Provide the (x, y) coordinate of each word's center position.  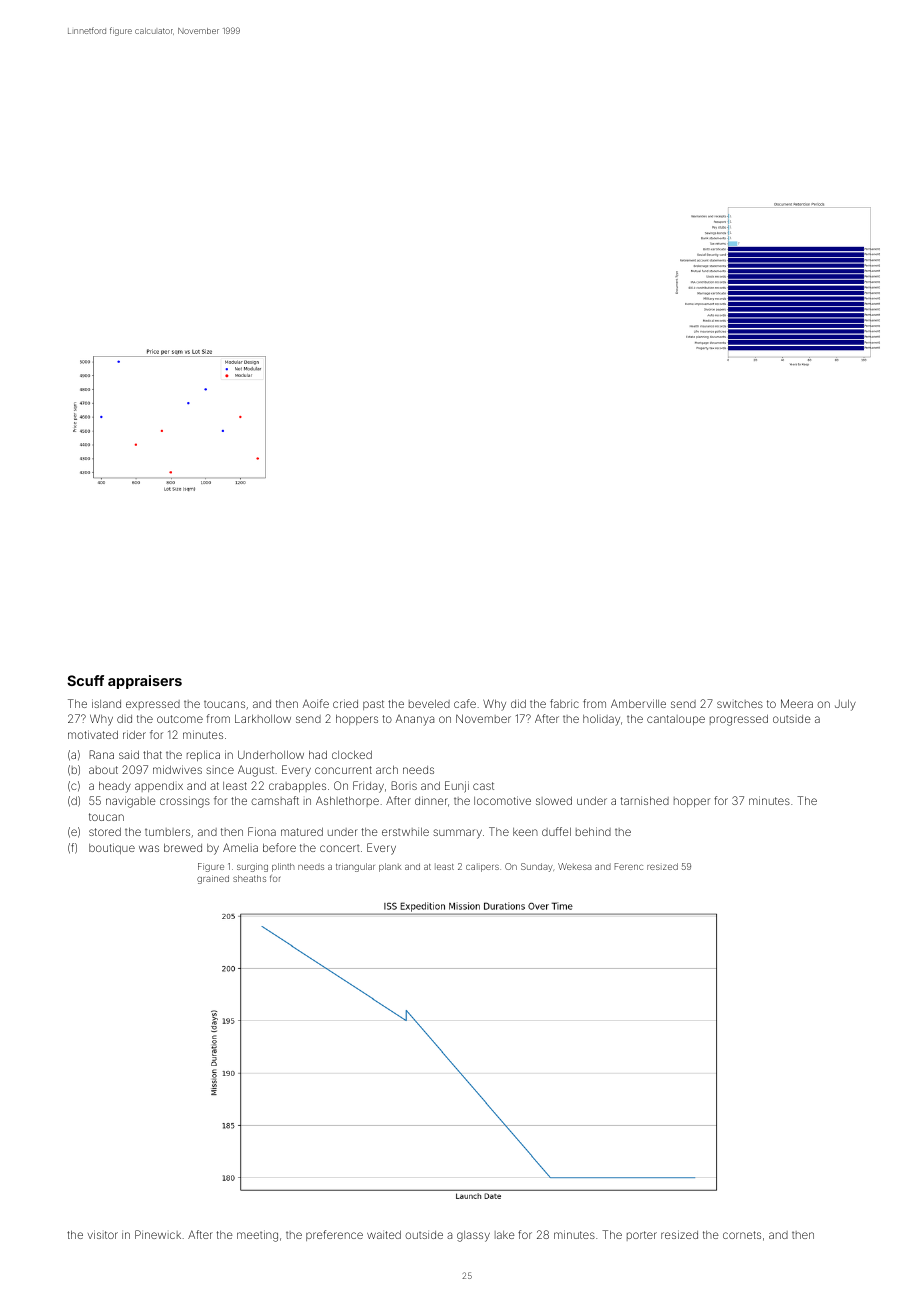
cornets (742, 1235)
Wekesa (575, 866)
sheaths (249, 878)
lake (505, 1235)
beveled (429, 703)
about (103, 770)
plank (390, 867)
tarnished (645, 800)
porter (642, 1236)
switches (740, 704)
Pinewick (158, 1234)
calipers (482, 867)
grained (213, 879)
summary (457, 834)
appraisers (145, 682)
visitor (103, 1234)
